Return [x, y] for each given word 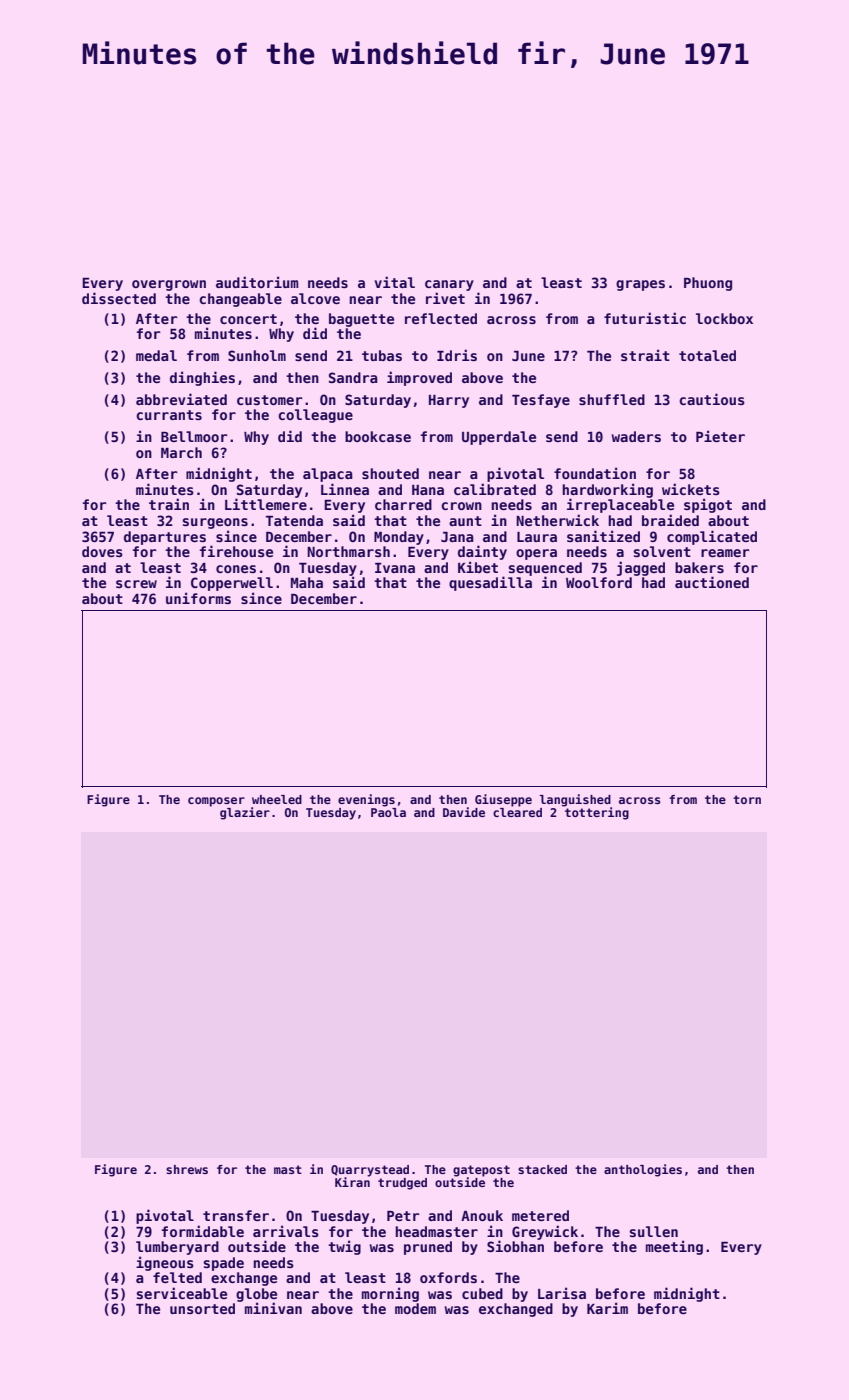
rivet [445, 298]
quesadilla [490, 583]
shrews [187, 1169]
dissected [119, 298]
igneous [165, 1263]
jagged [641, 568]
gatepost [481, 1171]
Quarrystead [370, 1171]
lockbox [724, 318]
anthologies [643, 1170]
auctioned [712, 582]
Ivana [395, 568]
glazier [245, 813]
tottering [597, 813]
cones [236, 569]
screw [136, 584]
